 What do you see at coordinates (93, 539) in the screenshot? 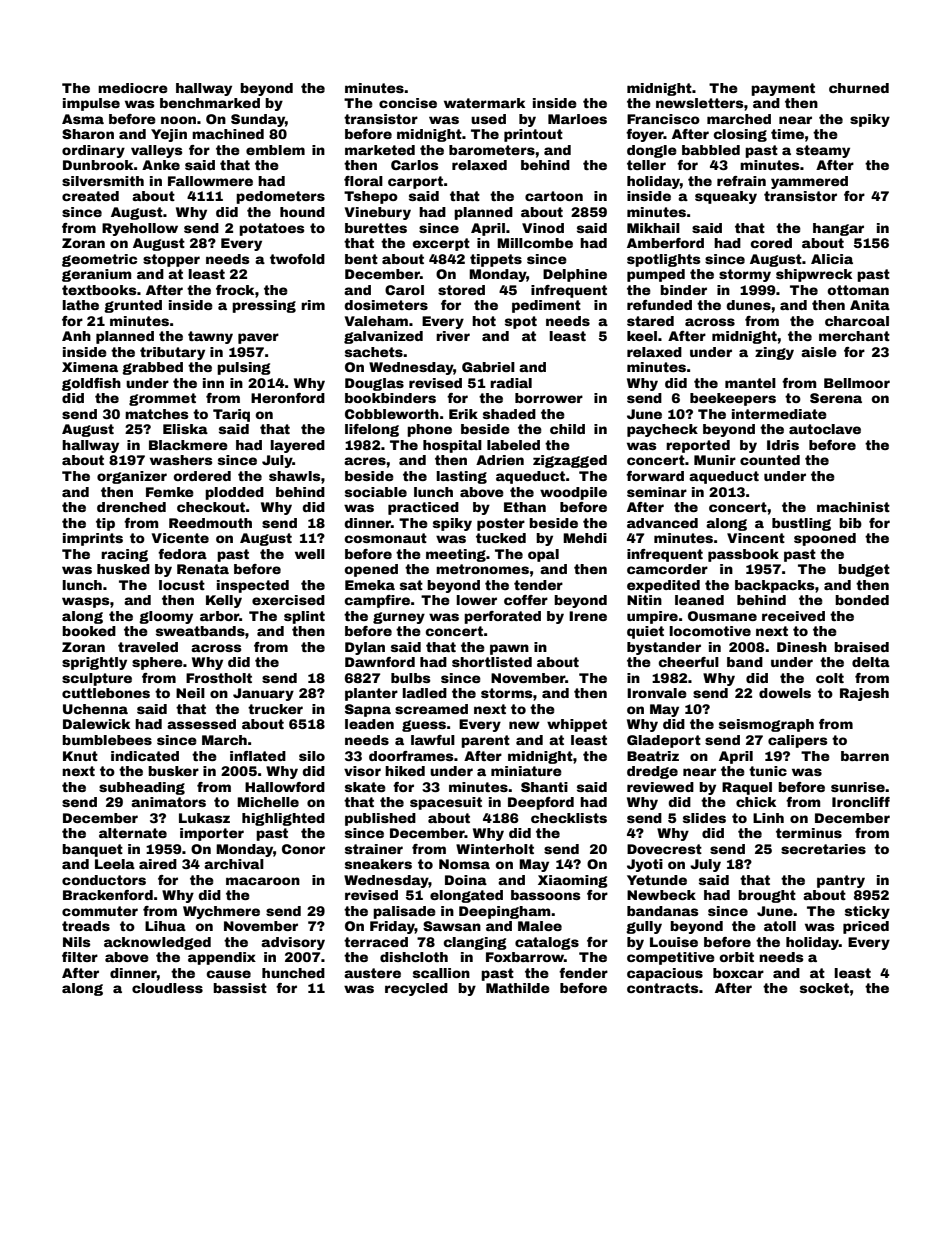
I see `imprints` at bounding box center [93, 539].
